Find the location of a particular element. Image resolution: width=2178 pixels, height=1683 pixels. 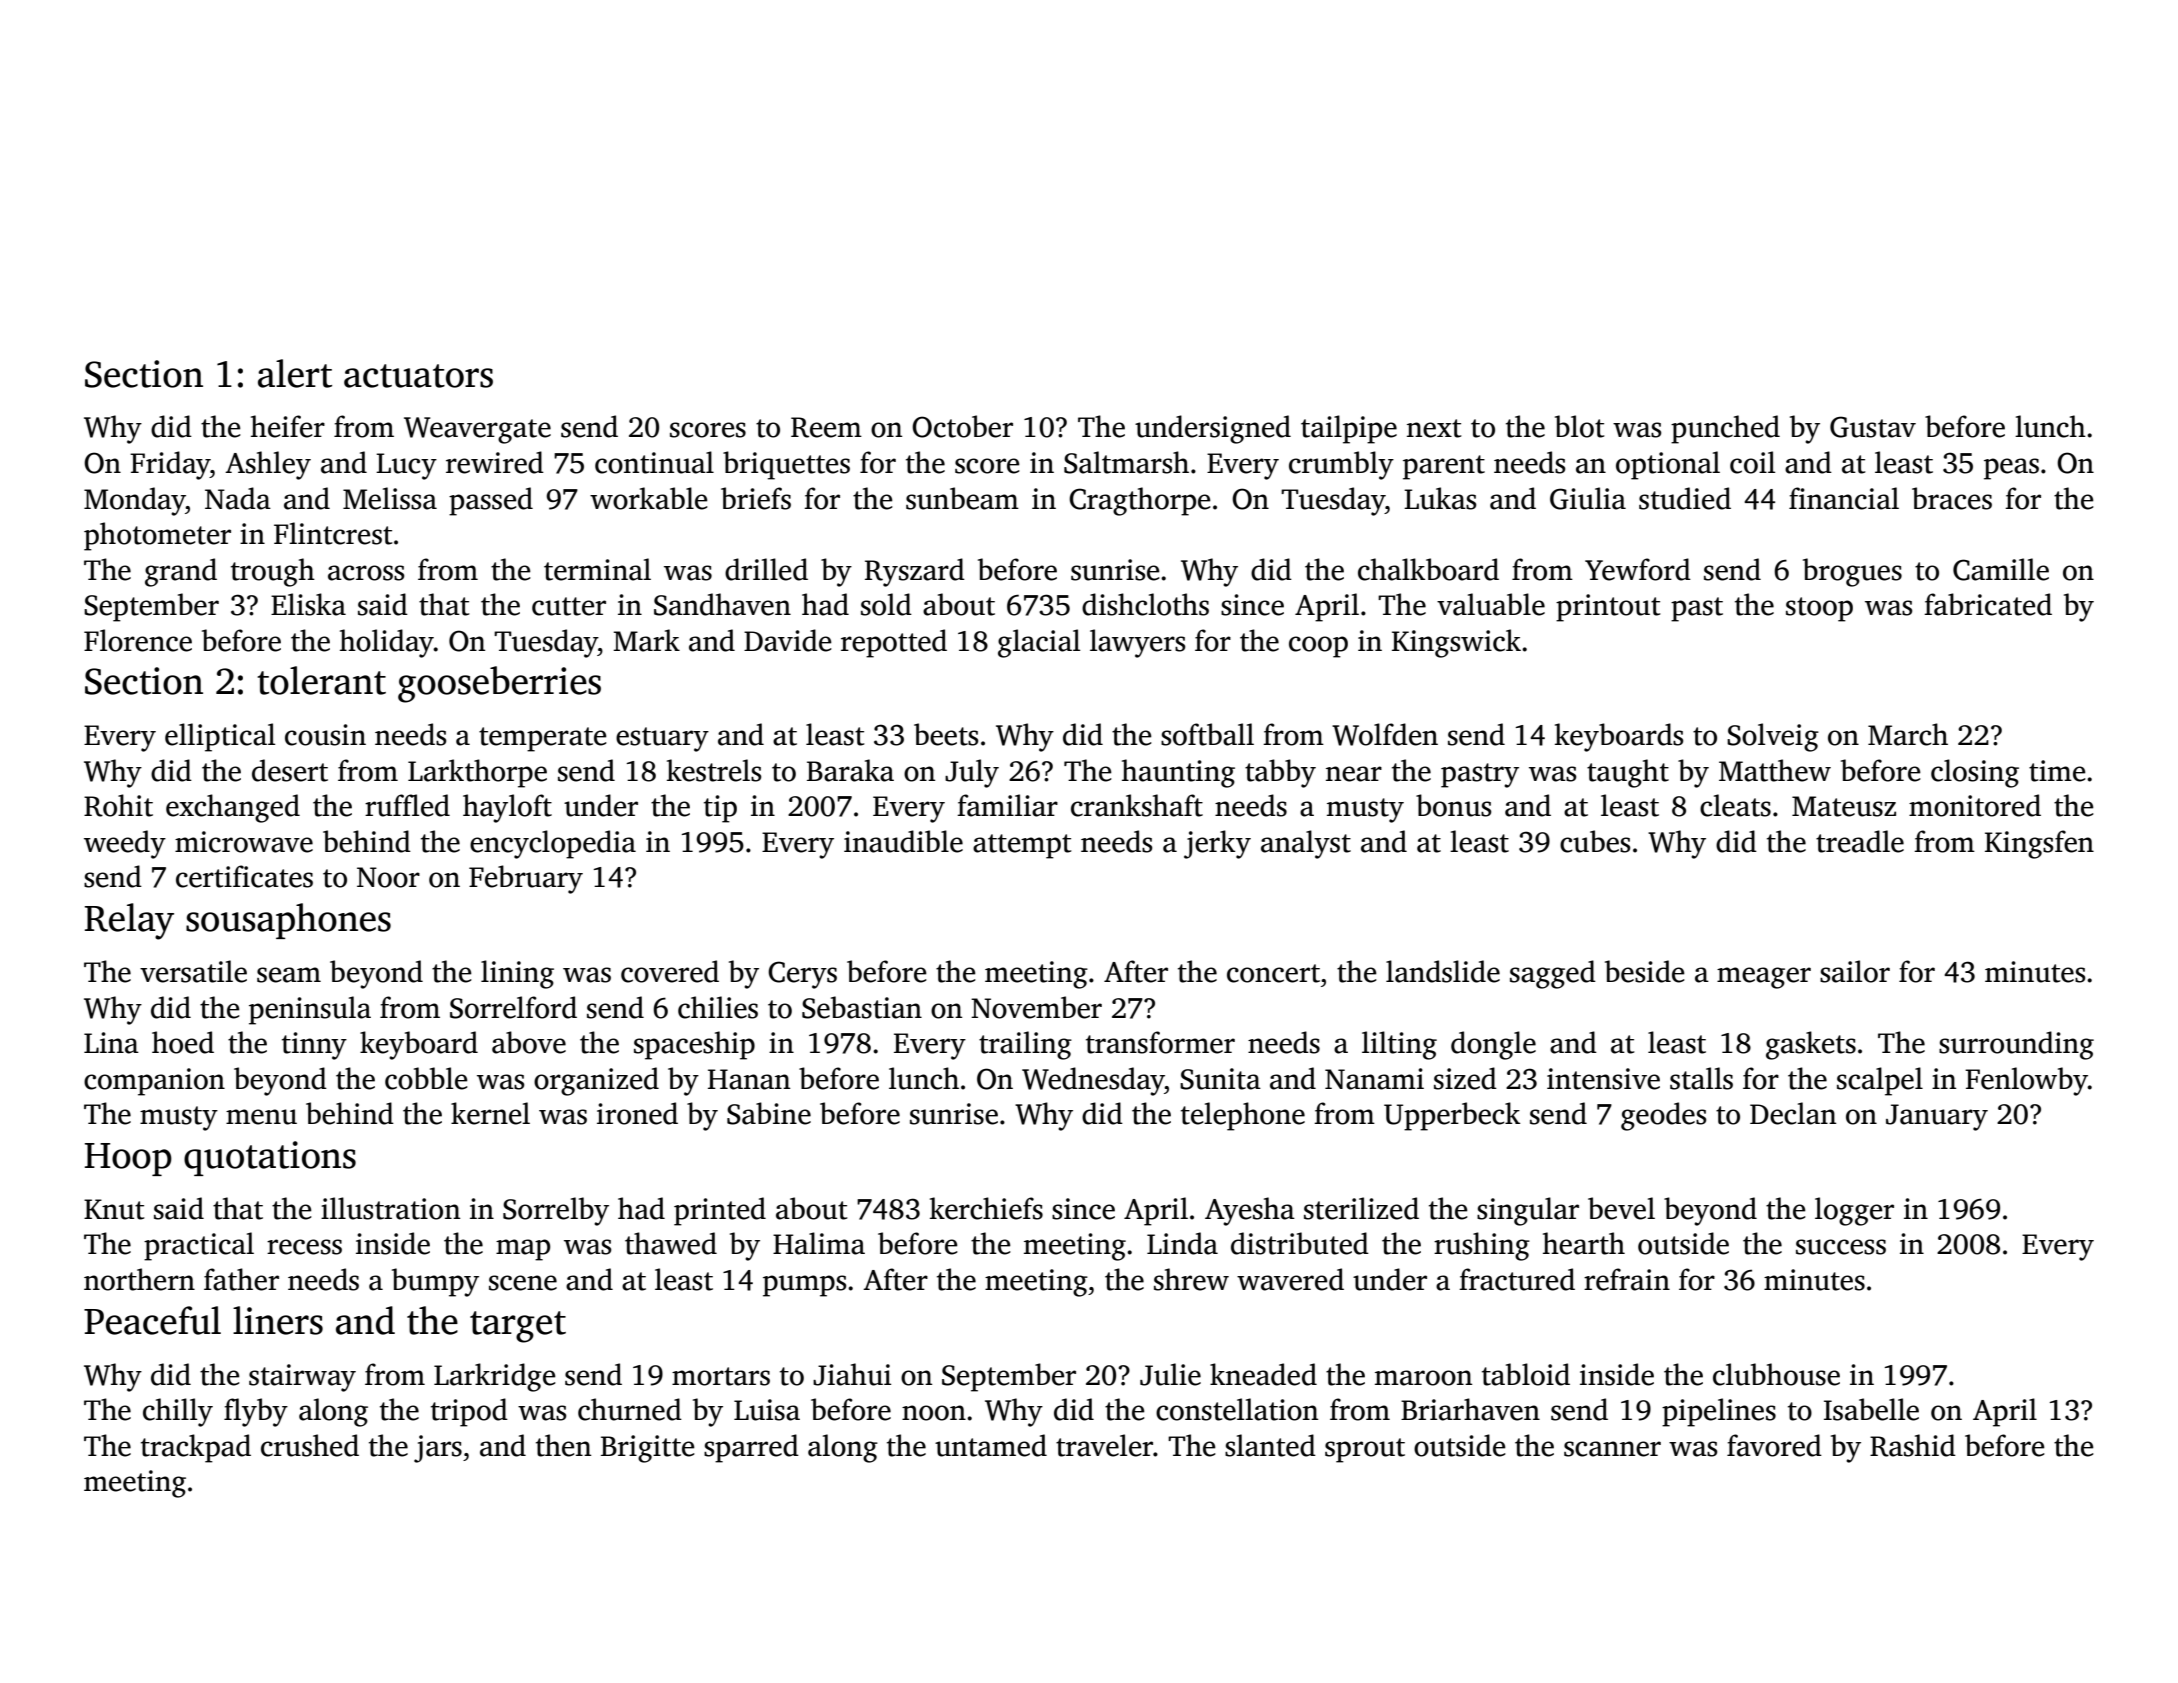

elliptical is located at coordinates (220, 737).
